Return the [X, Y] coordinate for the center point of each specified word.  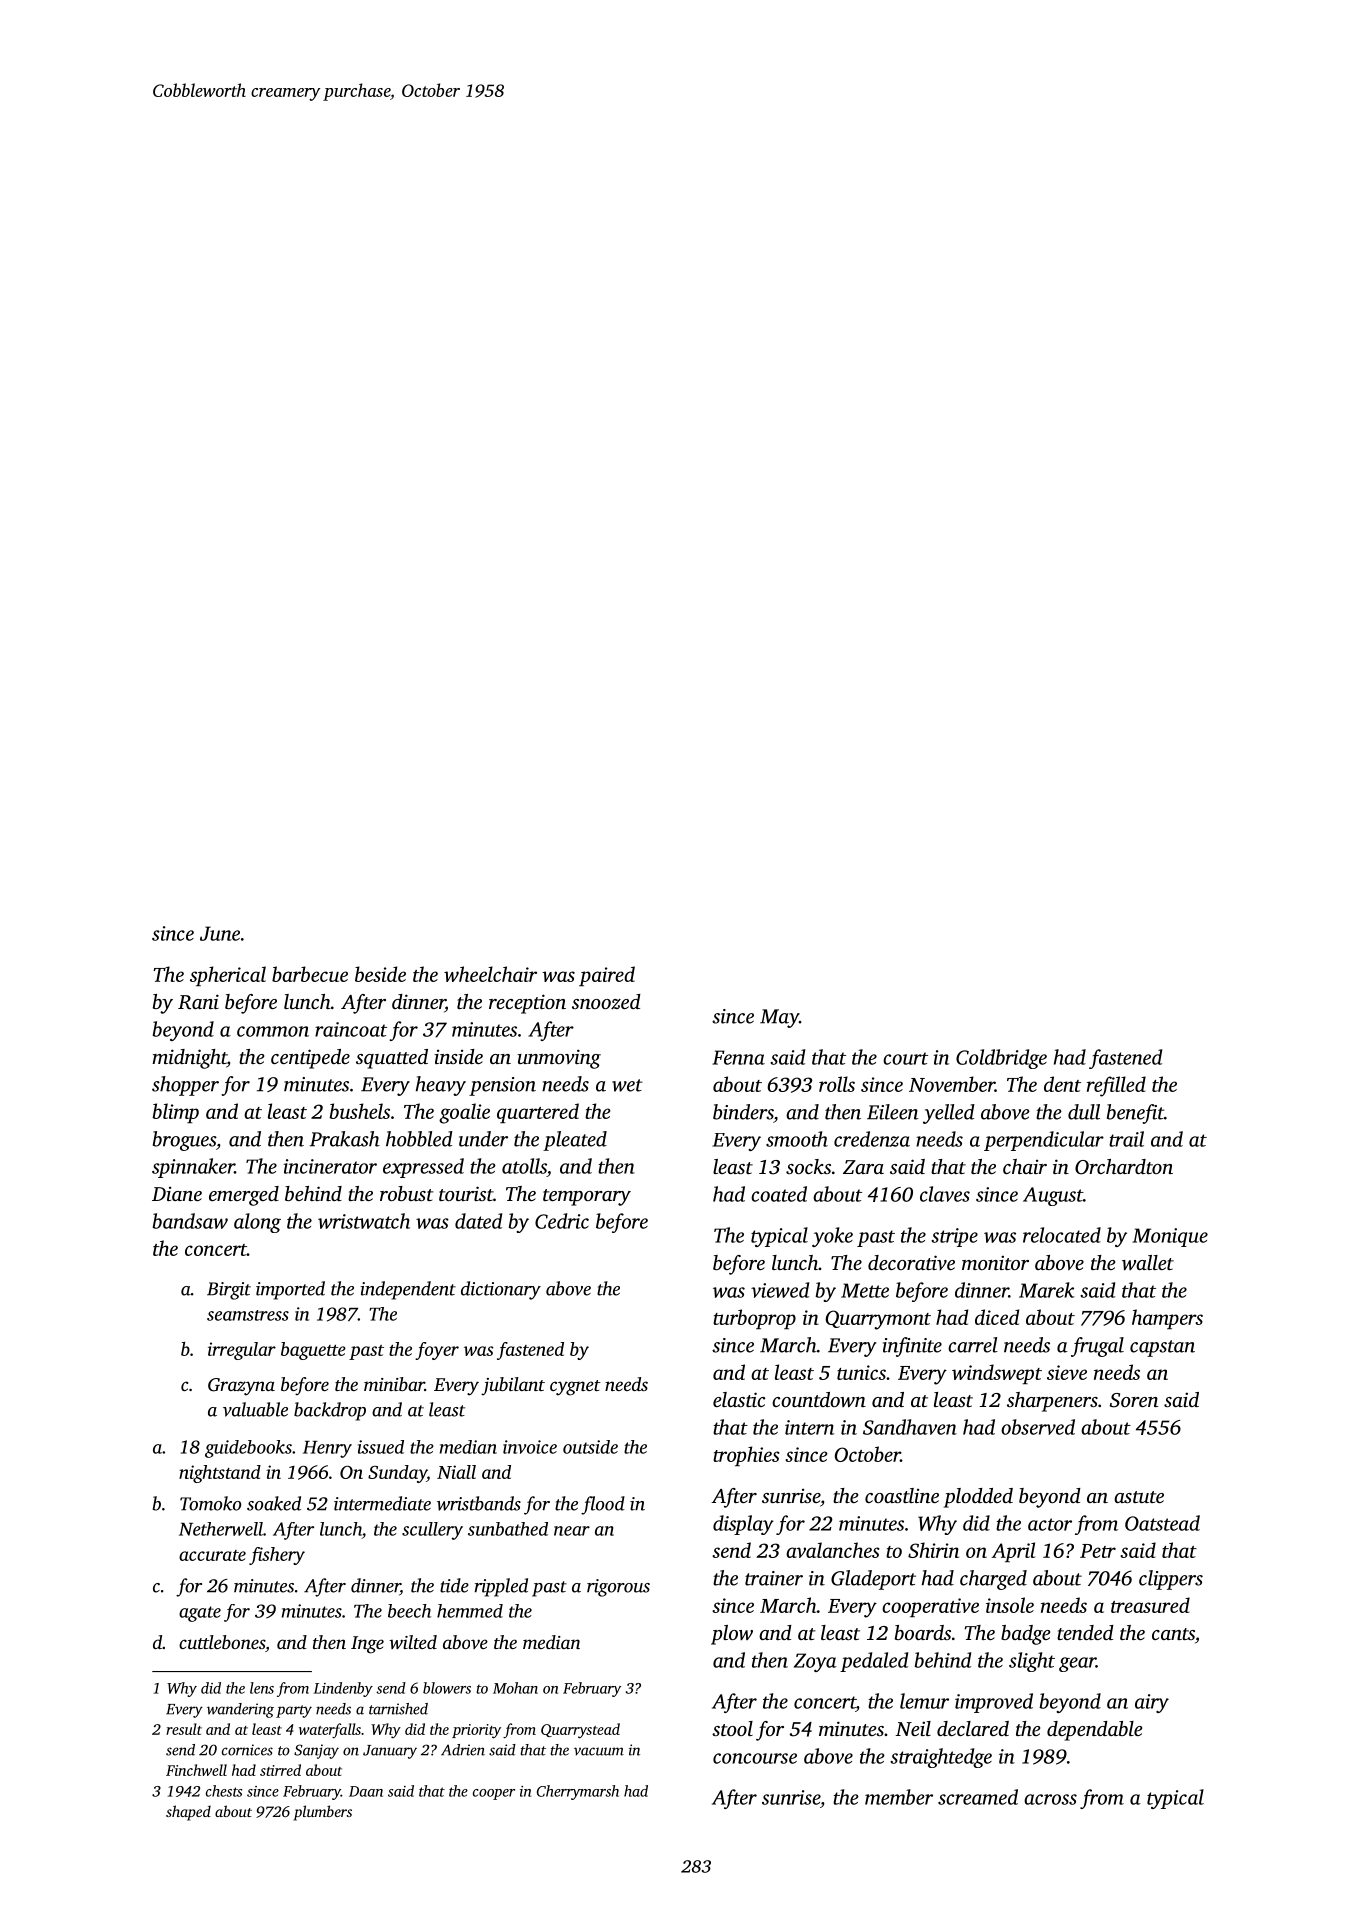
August [1053, 1196]
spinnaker [193, 1168]
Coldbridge [1001, 1059]
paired [607, 976]
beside [380, 974]
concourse [755, 1758]
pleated [575, 1141]
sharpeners [1052, 1402]
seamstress [248, 1315]
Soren [1134, 1400]
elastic [739, 1399]
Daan [366, 1791]
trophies [746, 1456]
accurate [212, 1555]
